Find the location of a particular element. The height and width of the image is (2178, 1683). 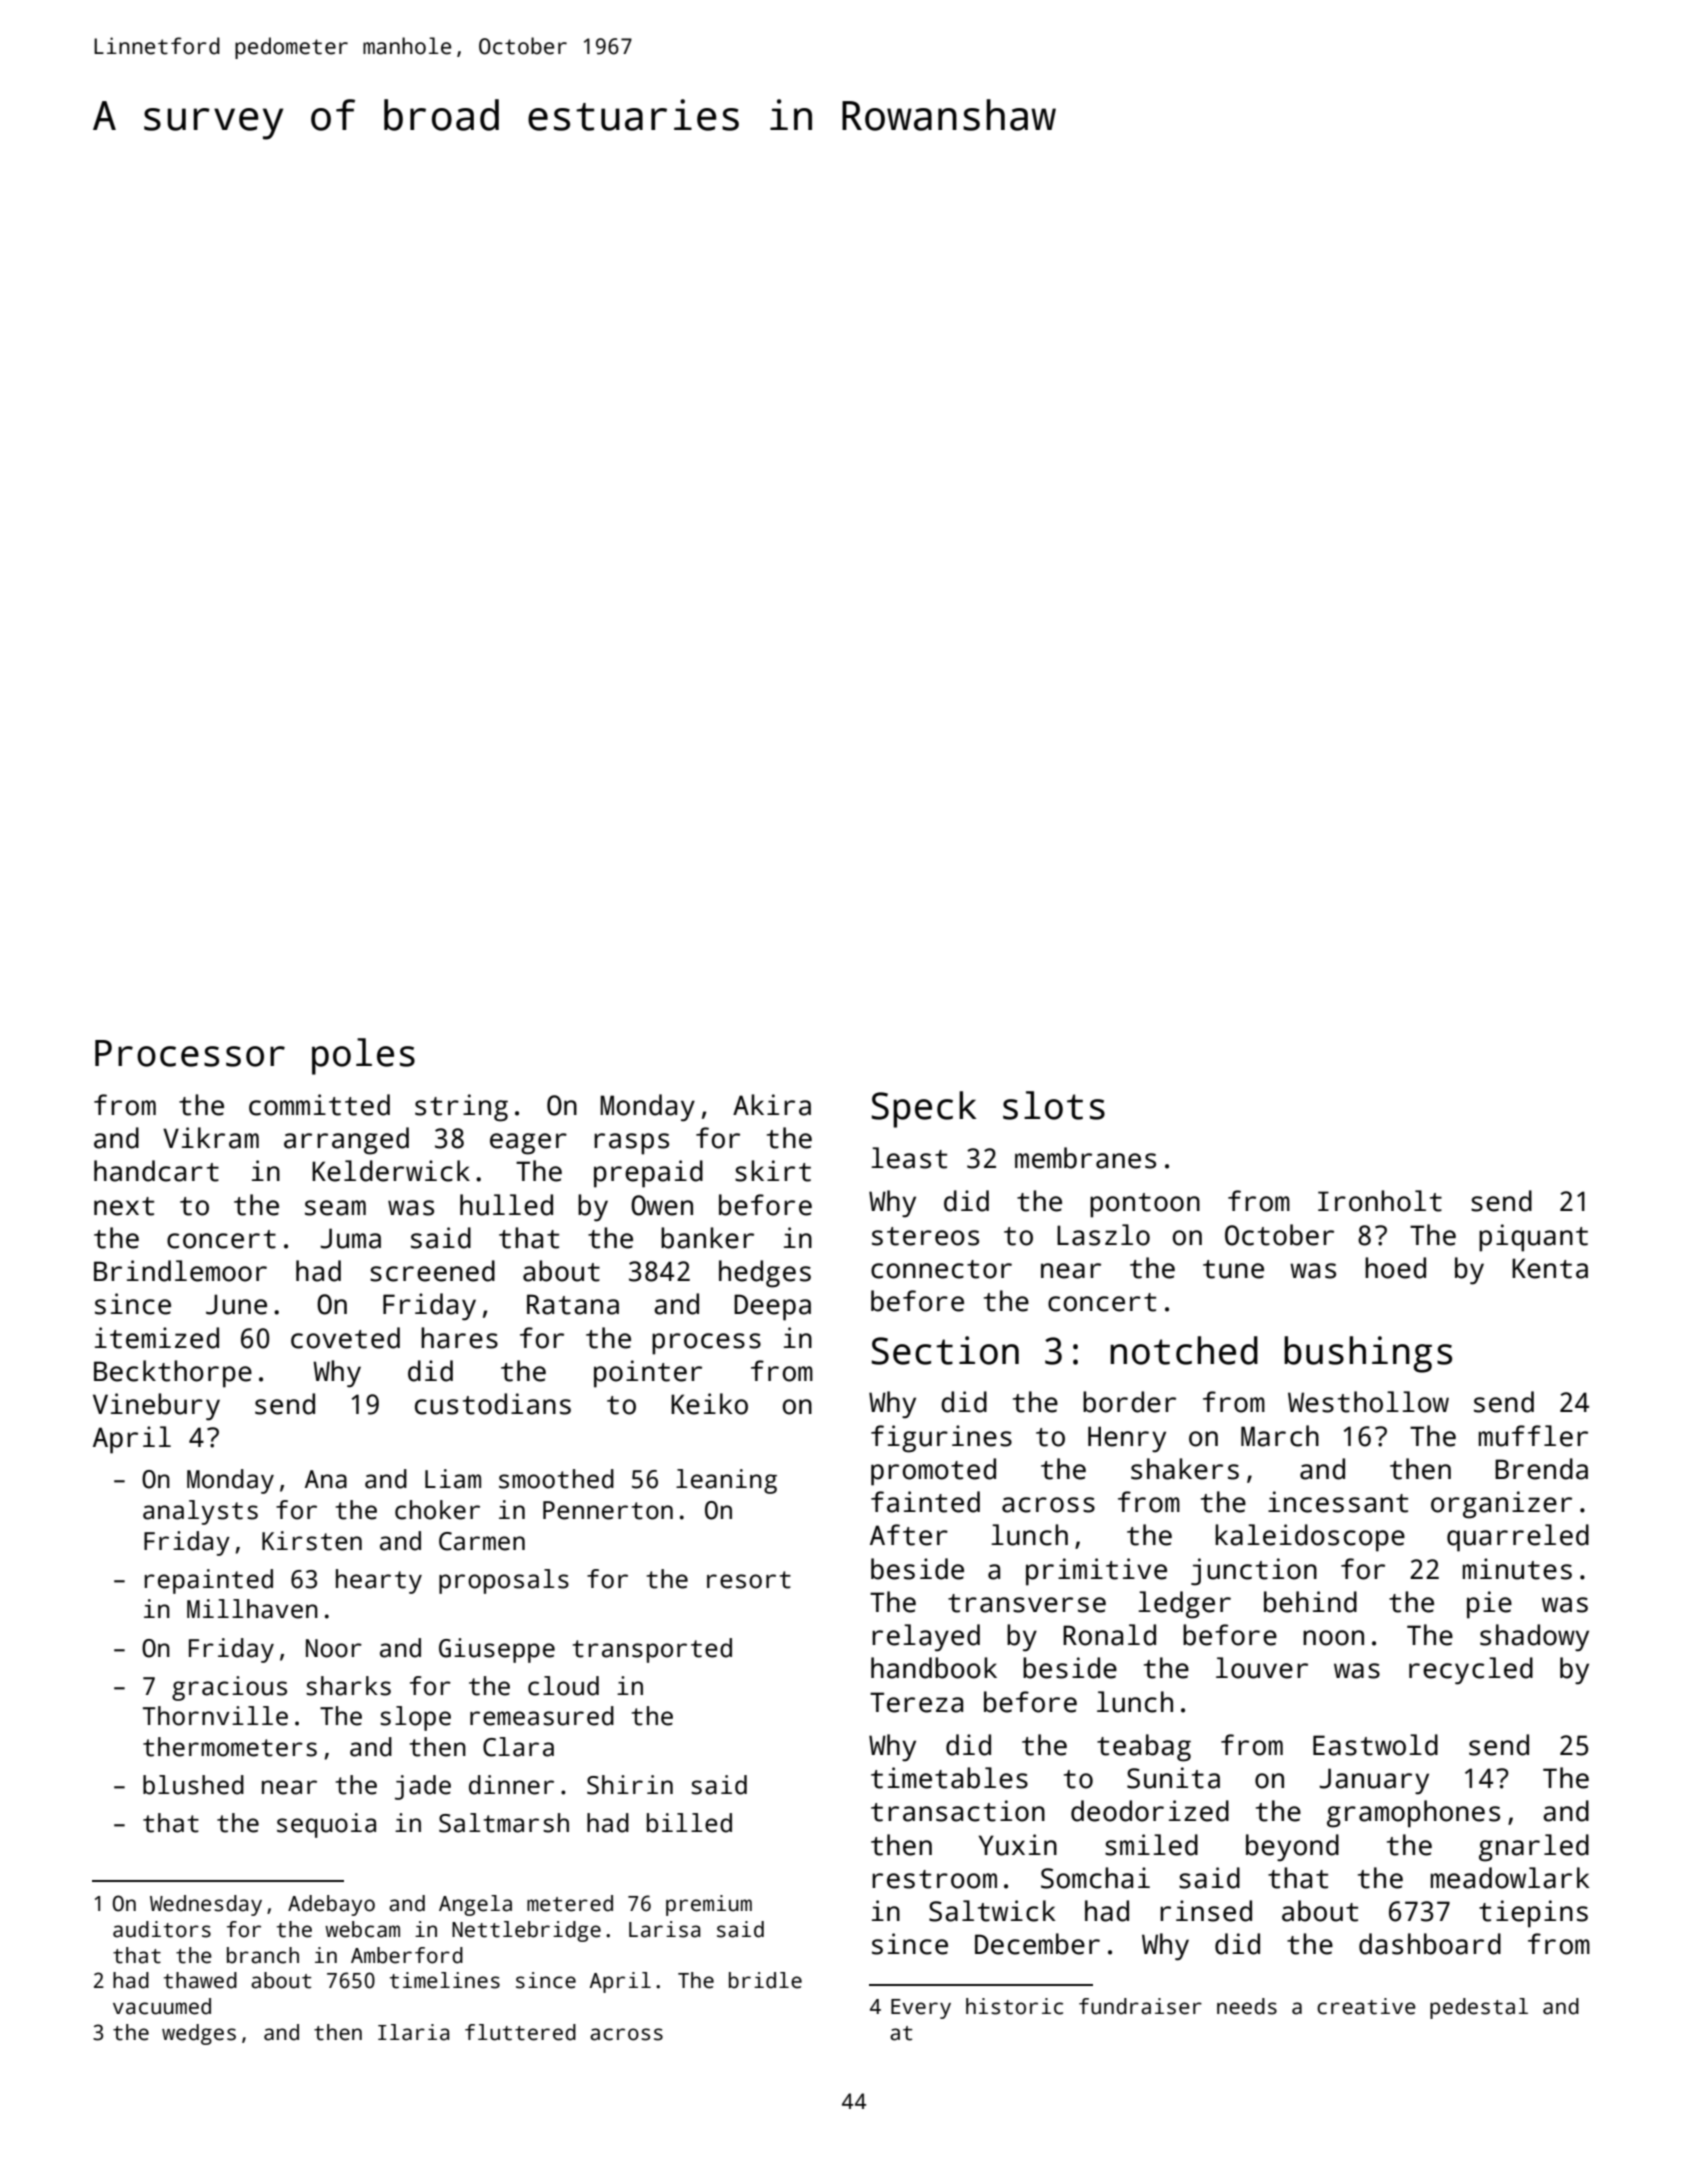

least is located at coordinates (909, 1158).
